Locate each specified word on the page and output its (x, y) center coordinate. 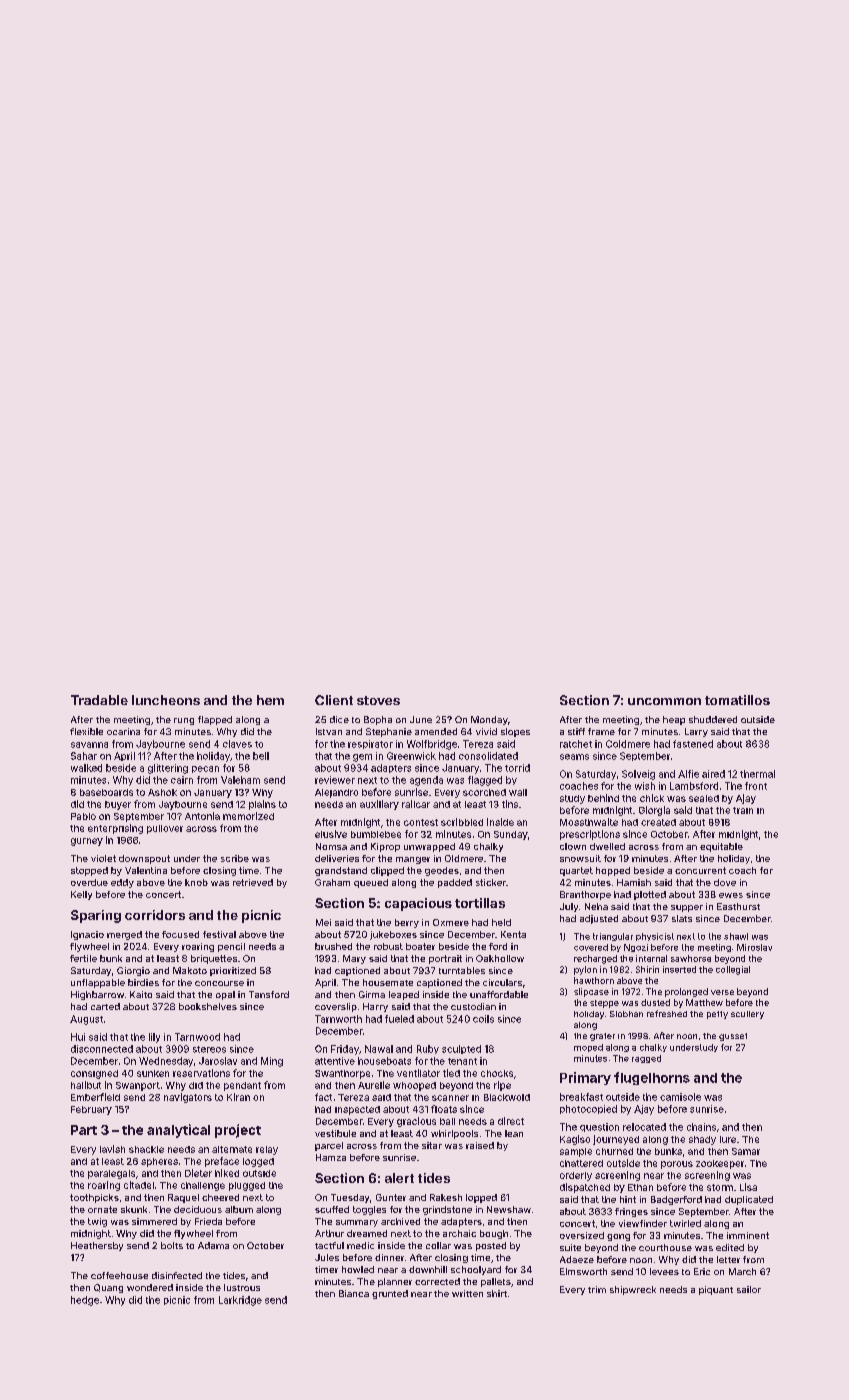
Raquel (183, 1198)
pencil (231, 947)
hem (270, 700)
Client (334, 700)
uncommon (664, 701)
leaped (404, 995)
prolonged (686, 992)
